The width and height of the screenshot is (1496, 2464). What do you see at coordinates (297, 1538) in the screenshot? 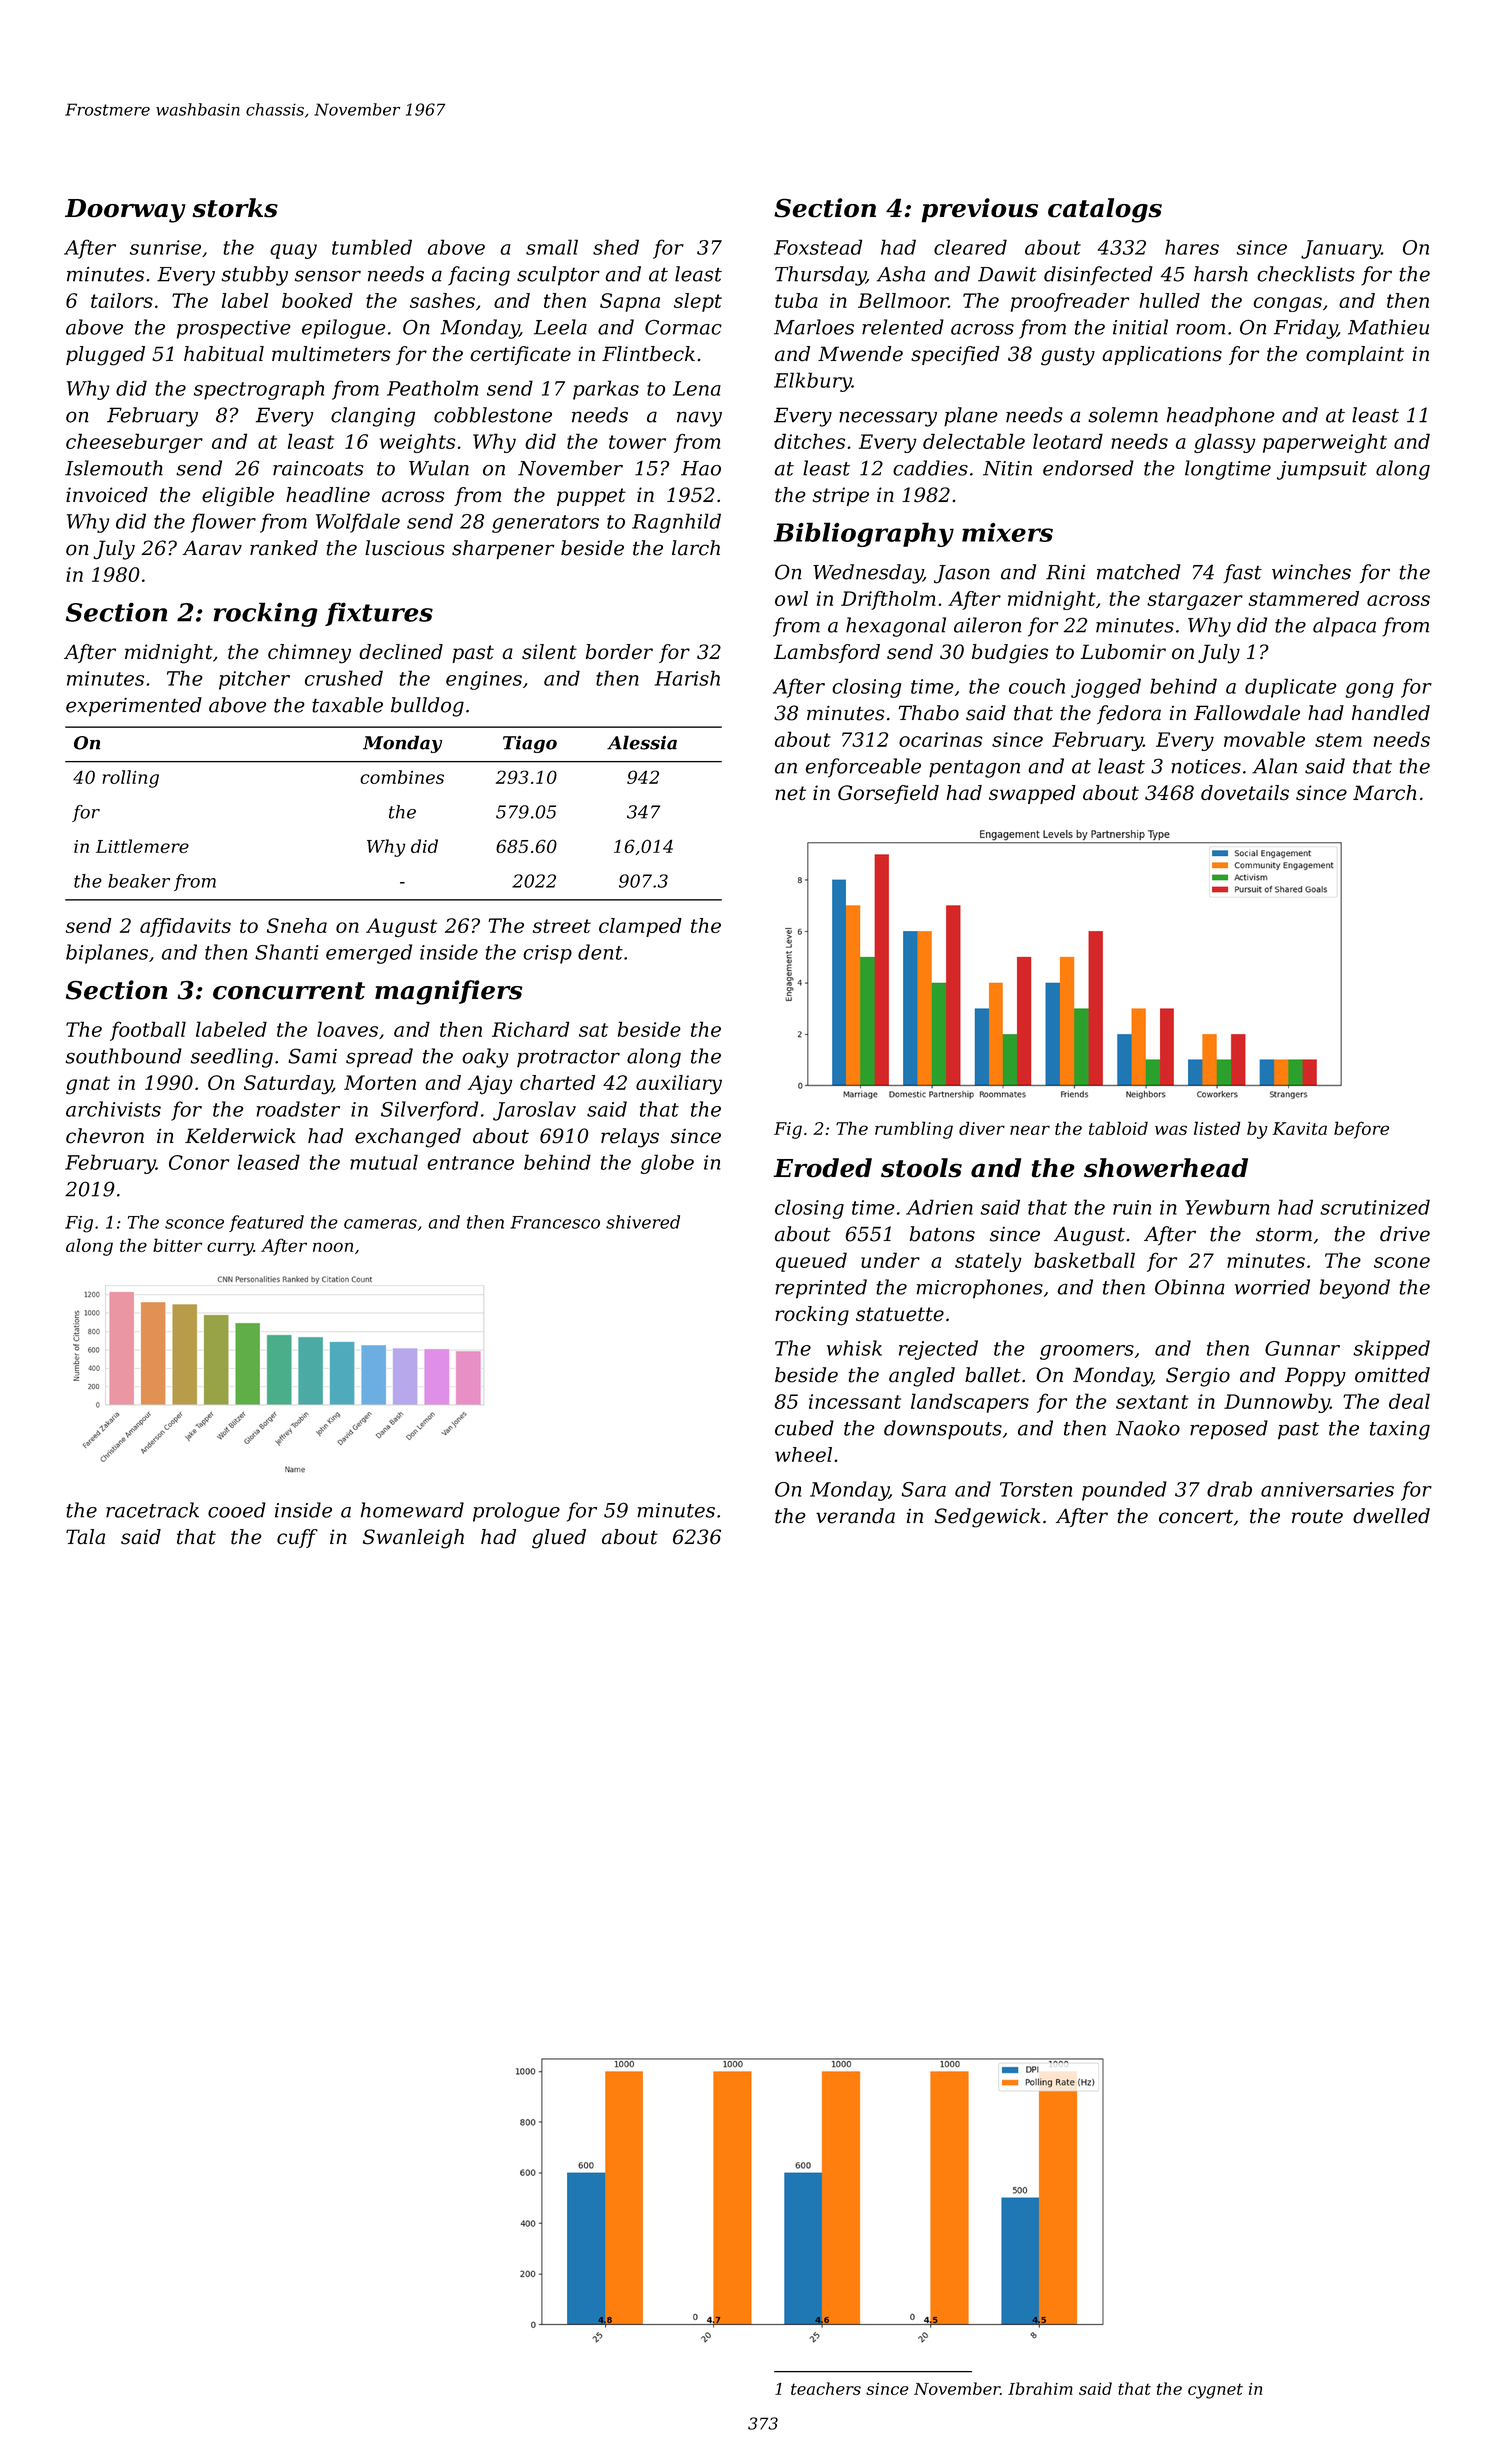
I see `cuff` at bounding box center [297, 1538].
